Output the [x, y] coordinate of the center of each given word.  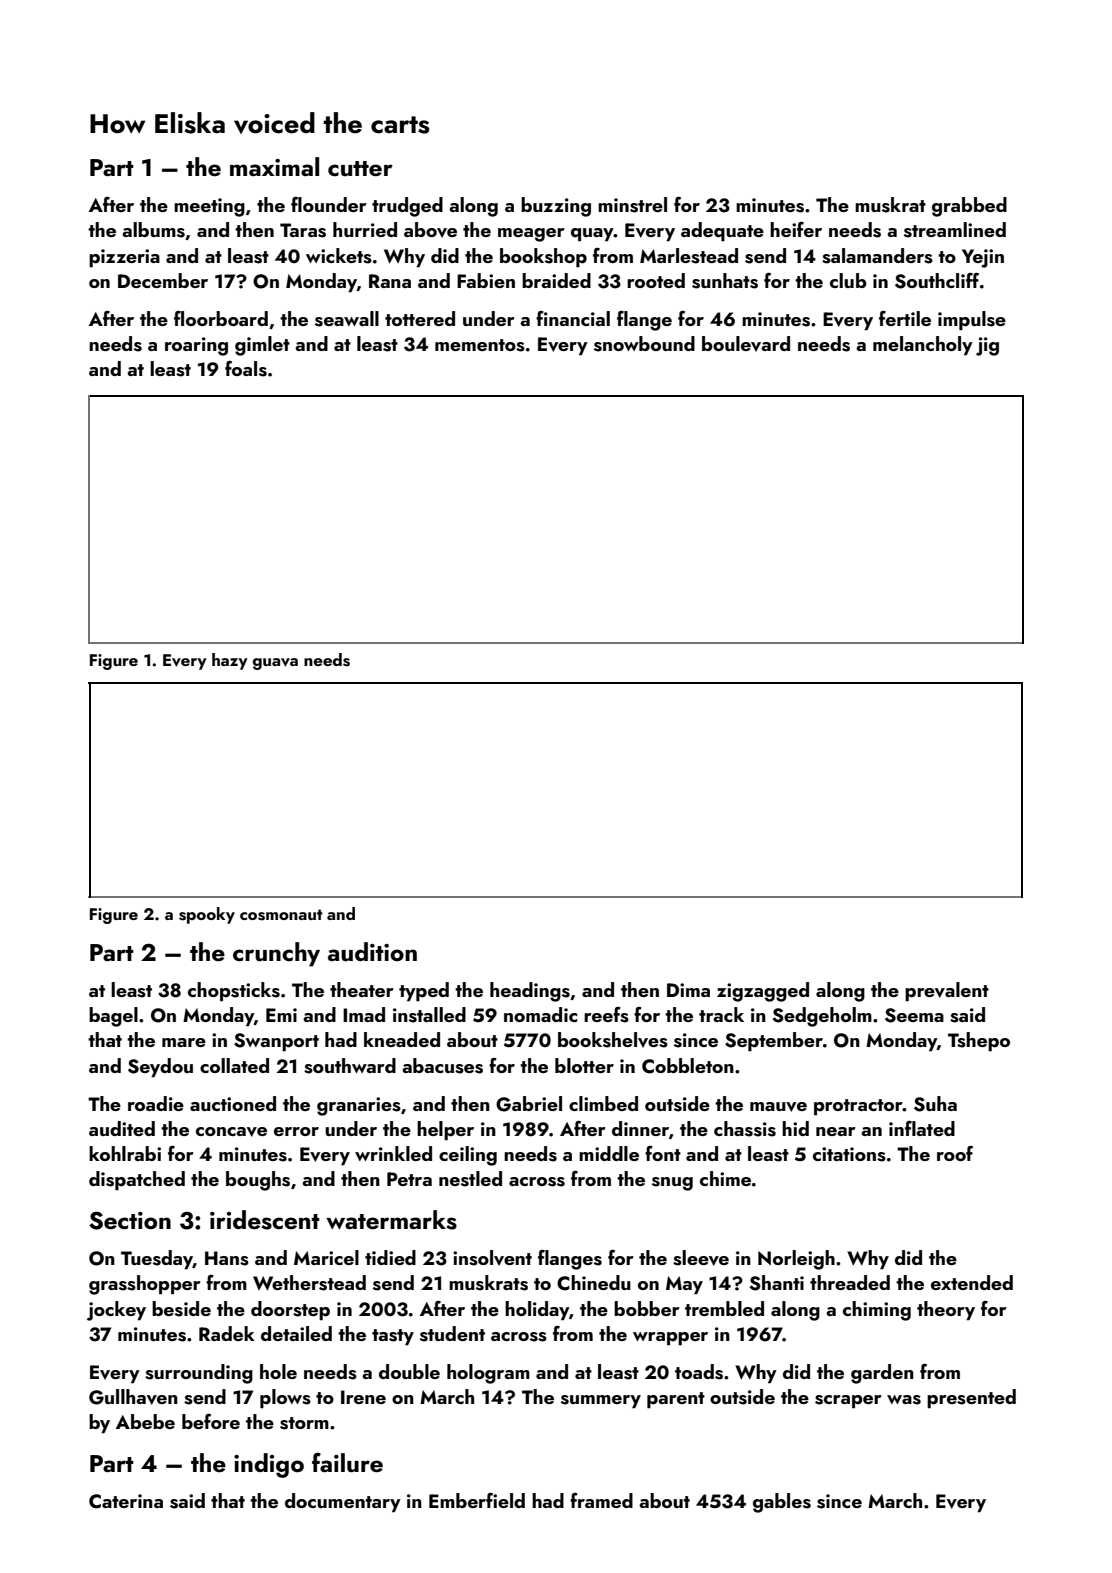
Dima [688, 990]
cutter [360, 169]
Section [130, 1220]
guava [275, 664]
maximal [274, 166]
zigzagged [763, 992]
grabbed [969, 207]
